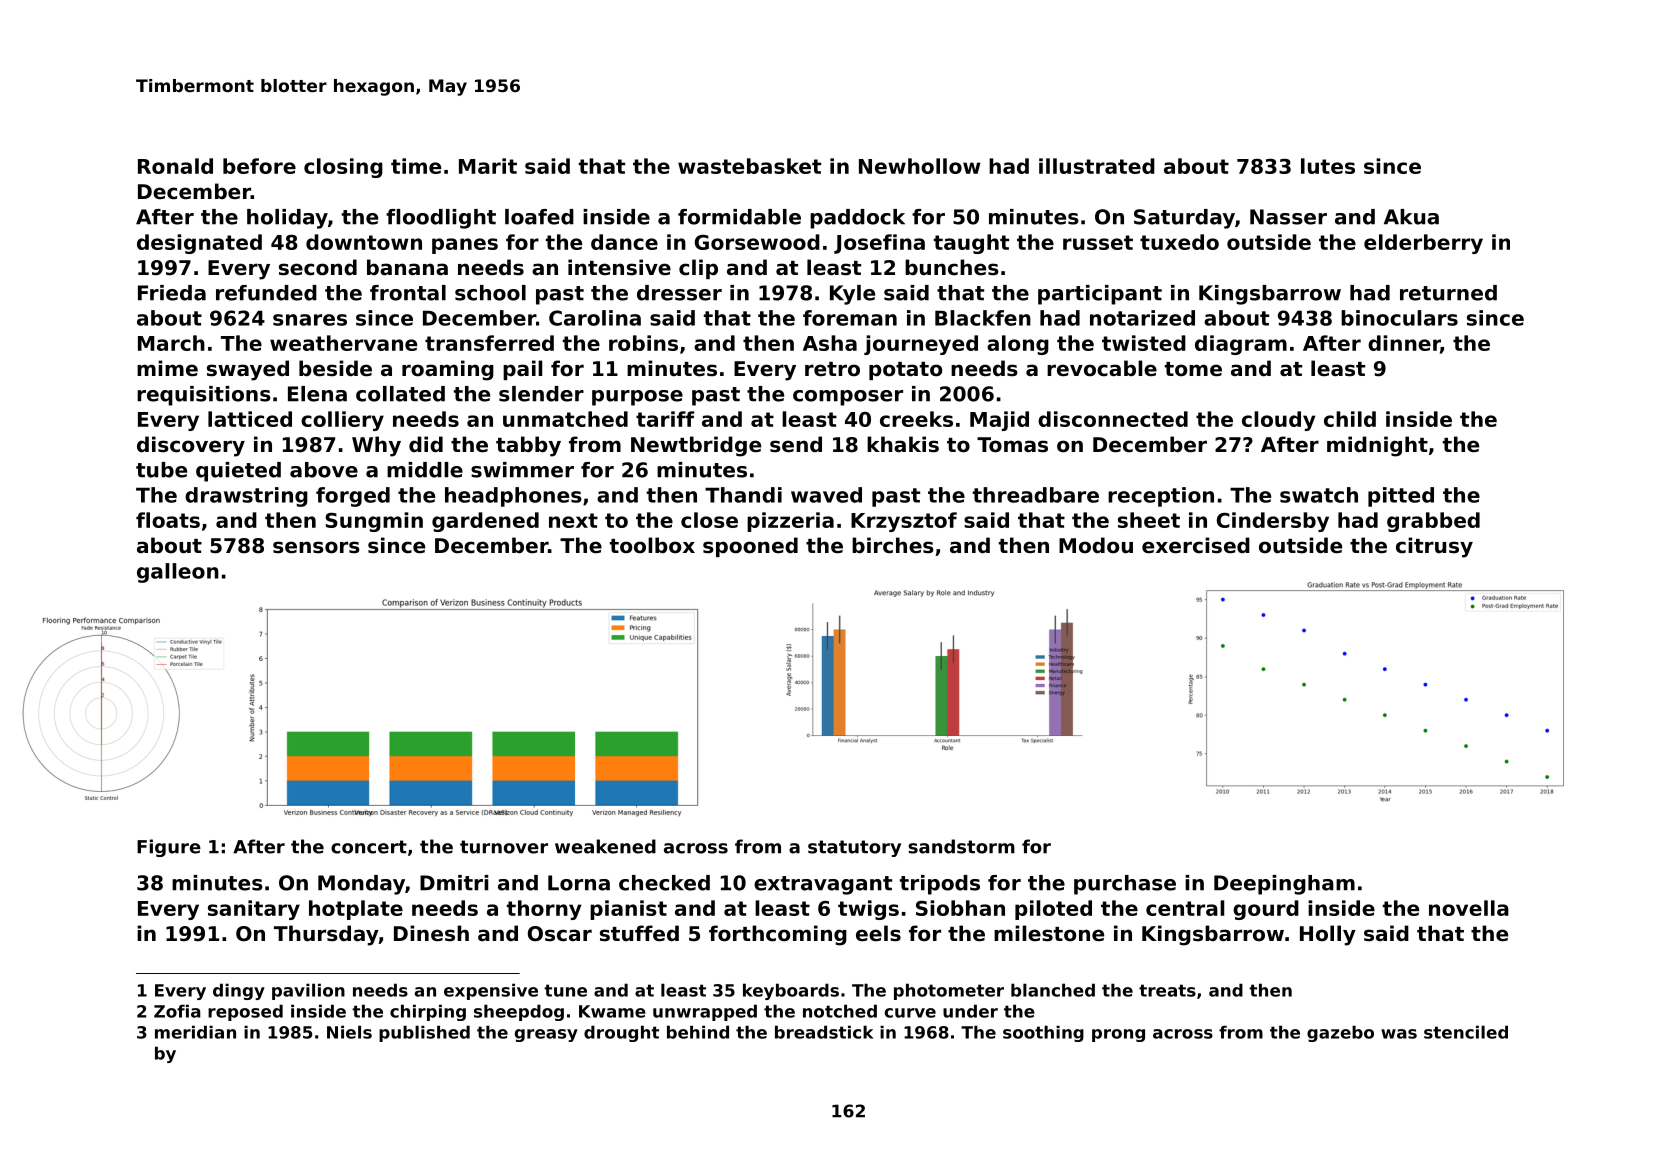 This page has height=1175, width=1661. What do you see at coordinates (893, 545) in the page?
I see `birches` at bounding box center [893, 545].
